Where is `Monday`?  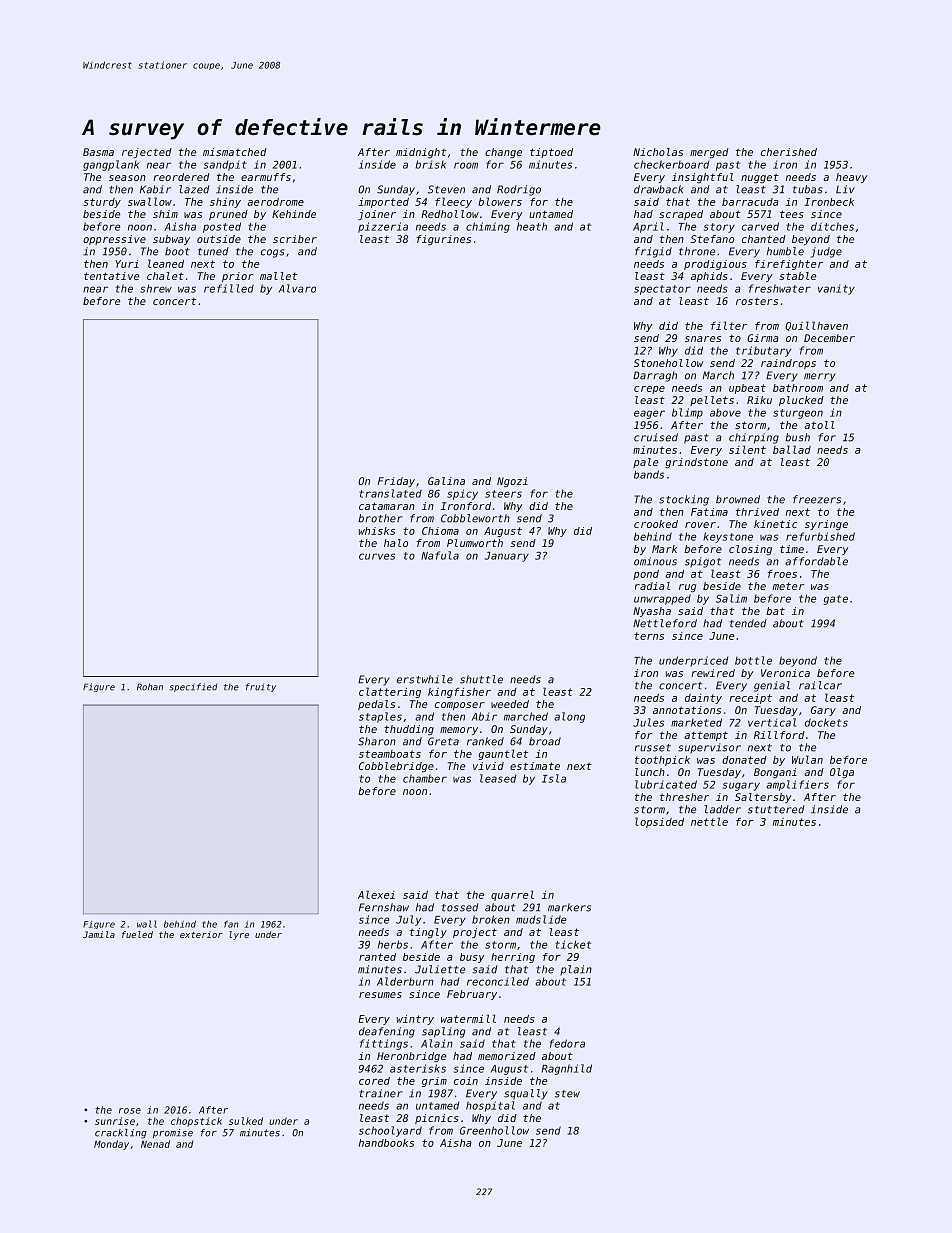
Monday is located at coordinates (111, 1145).
